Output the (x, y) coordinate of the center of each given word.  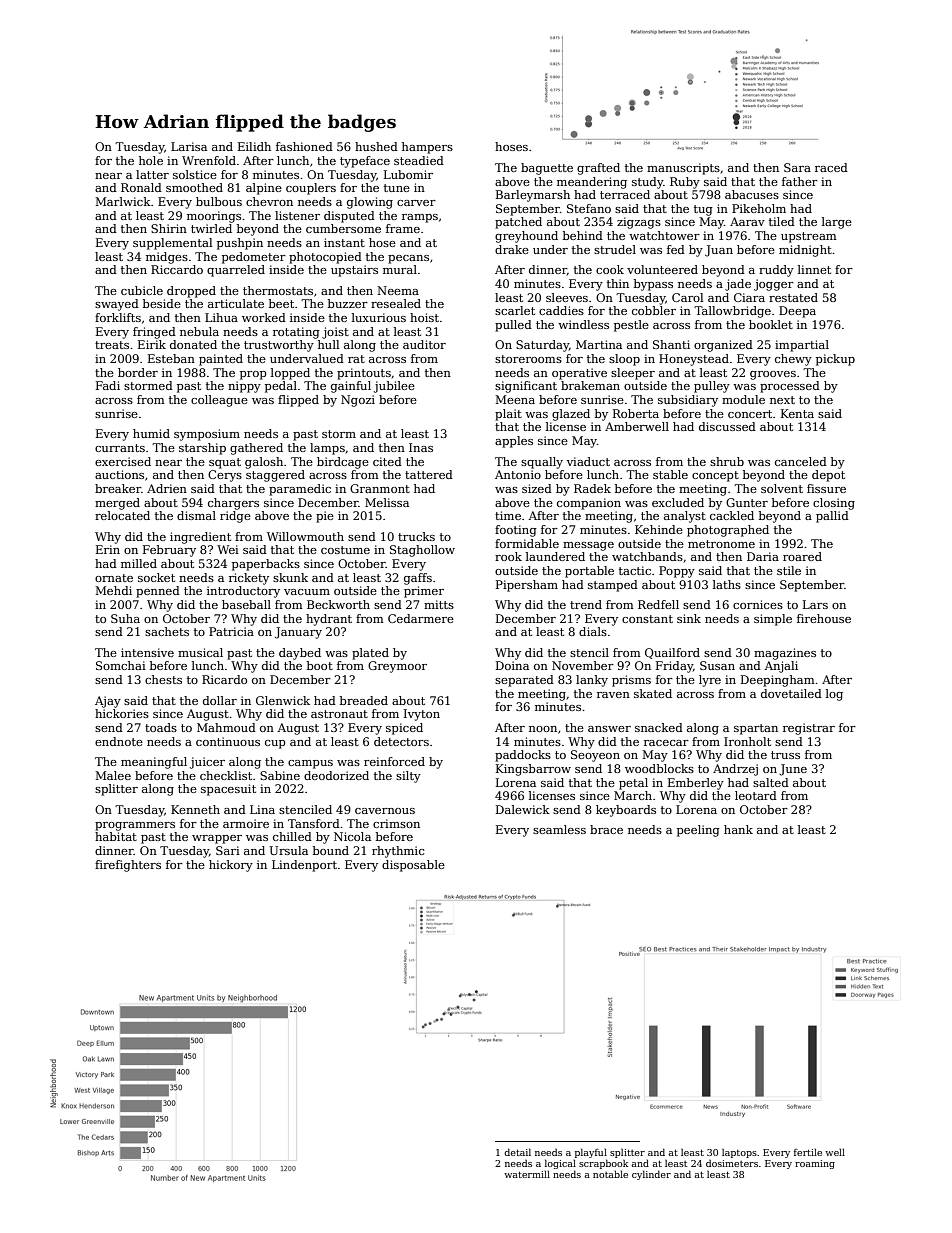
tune (397, 188)
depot (828, 476)
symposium (207, 435)
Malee (113, 775)
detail (517, 1152)
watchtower (664, 235)
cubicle (142, 290)
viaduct (588, 461)
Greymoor (397, 667)
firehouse (824, 618)
